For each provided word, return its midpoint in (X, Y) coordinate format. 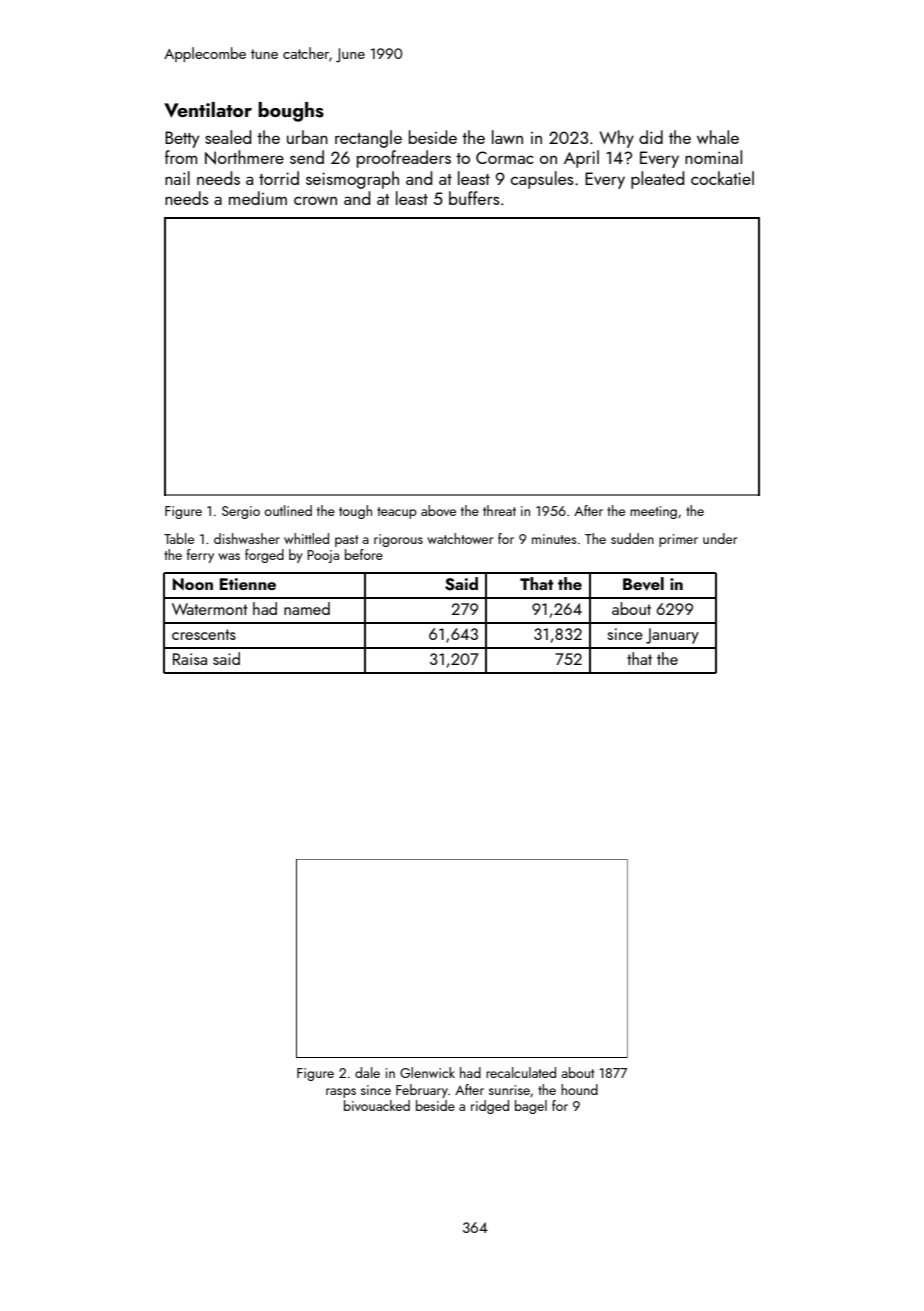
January (672, 636)
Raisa (190, 659)
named (307, 608)
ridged (490, 1107)
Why (616, 139)
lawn (507, 137)
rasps (341, 1093)
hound (579, 1089)
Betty (182, 139)
